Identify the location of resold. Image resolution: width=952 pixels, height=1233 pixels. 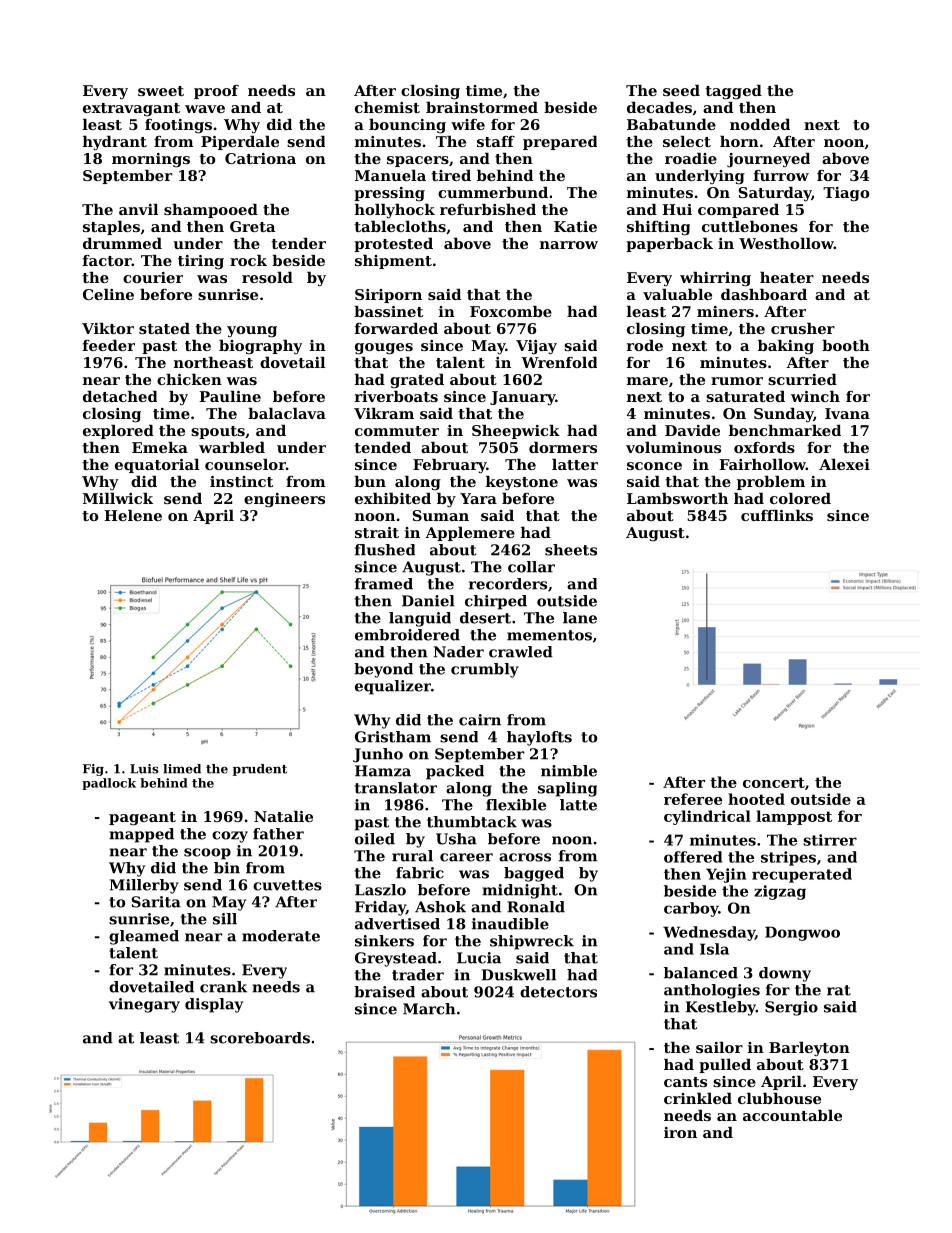
(267, 277).
